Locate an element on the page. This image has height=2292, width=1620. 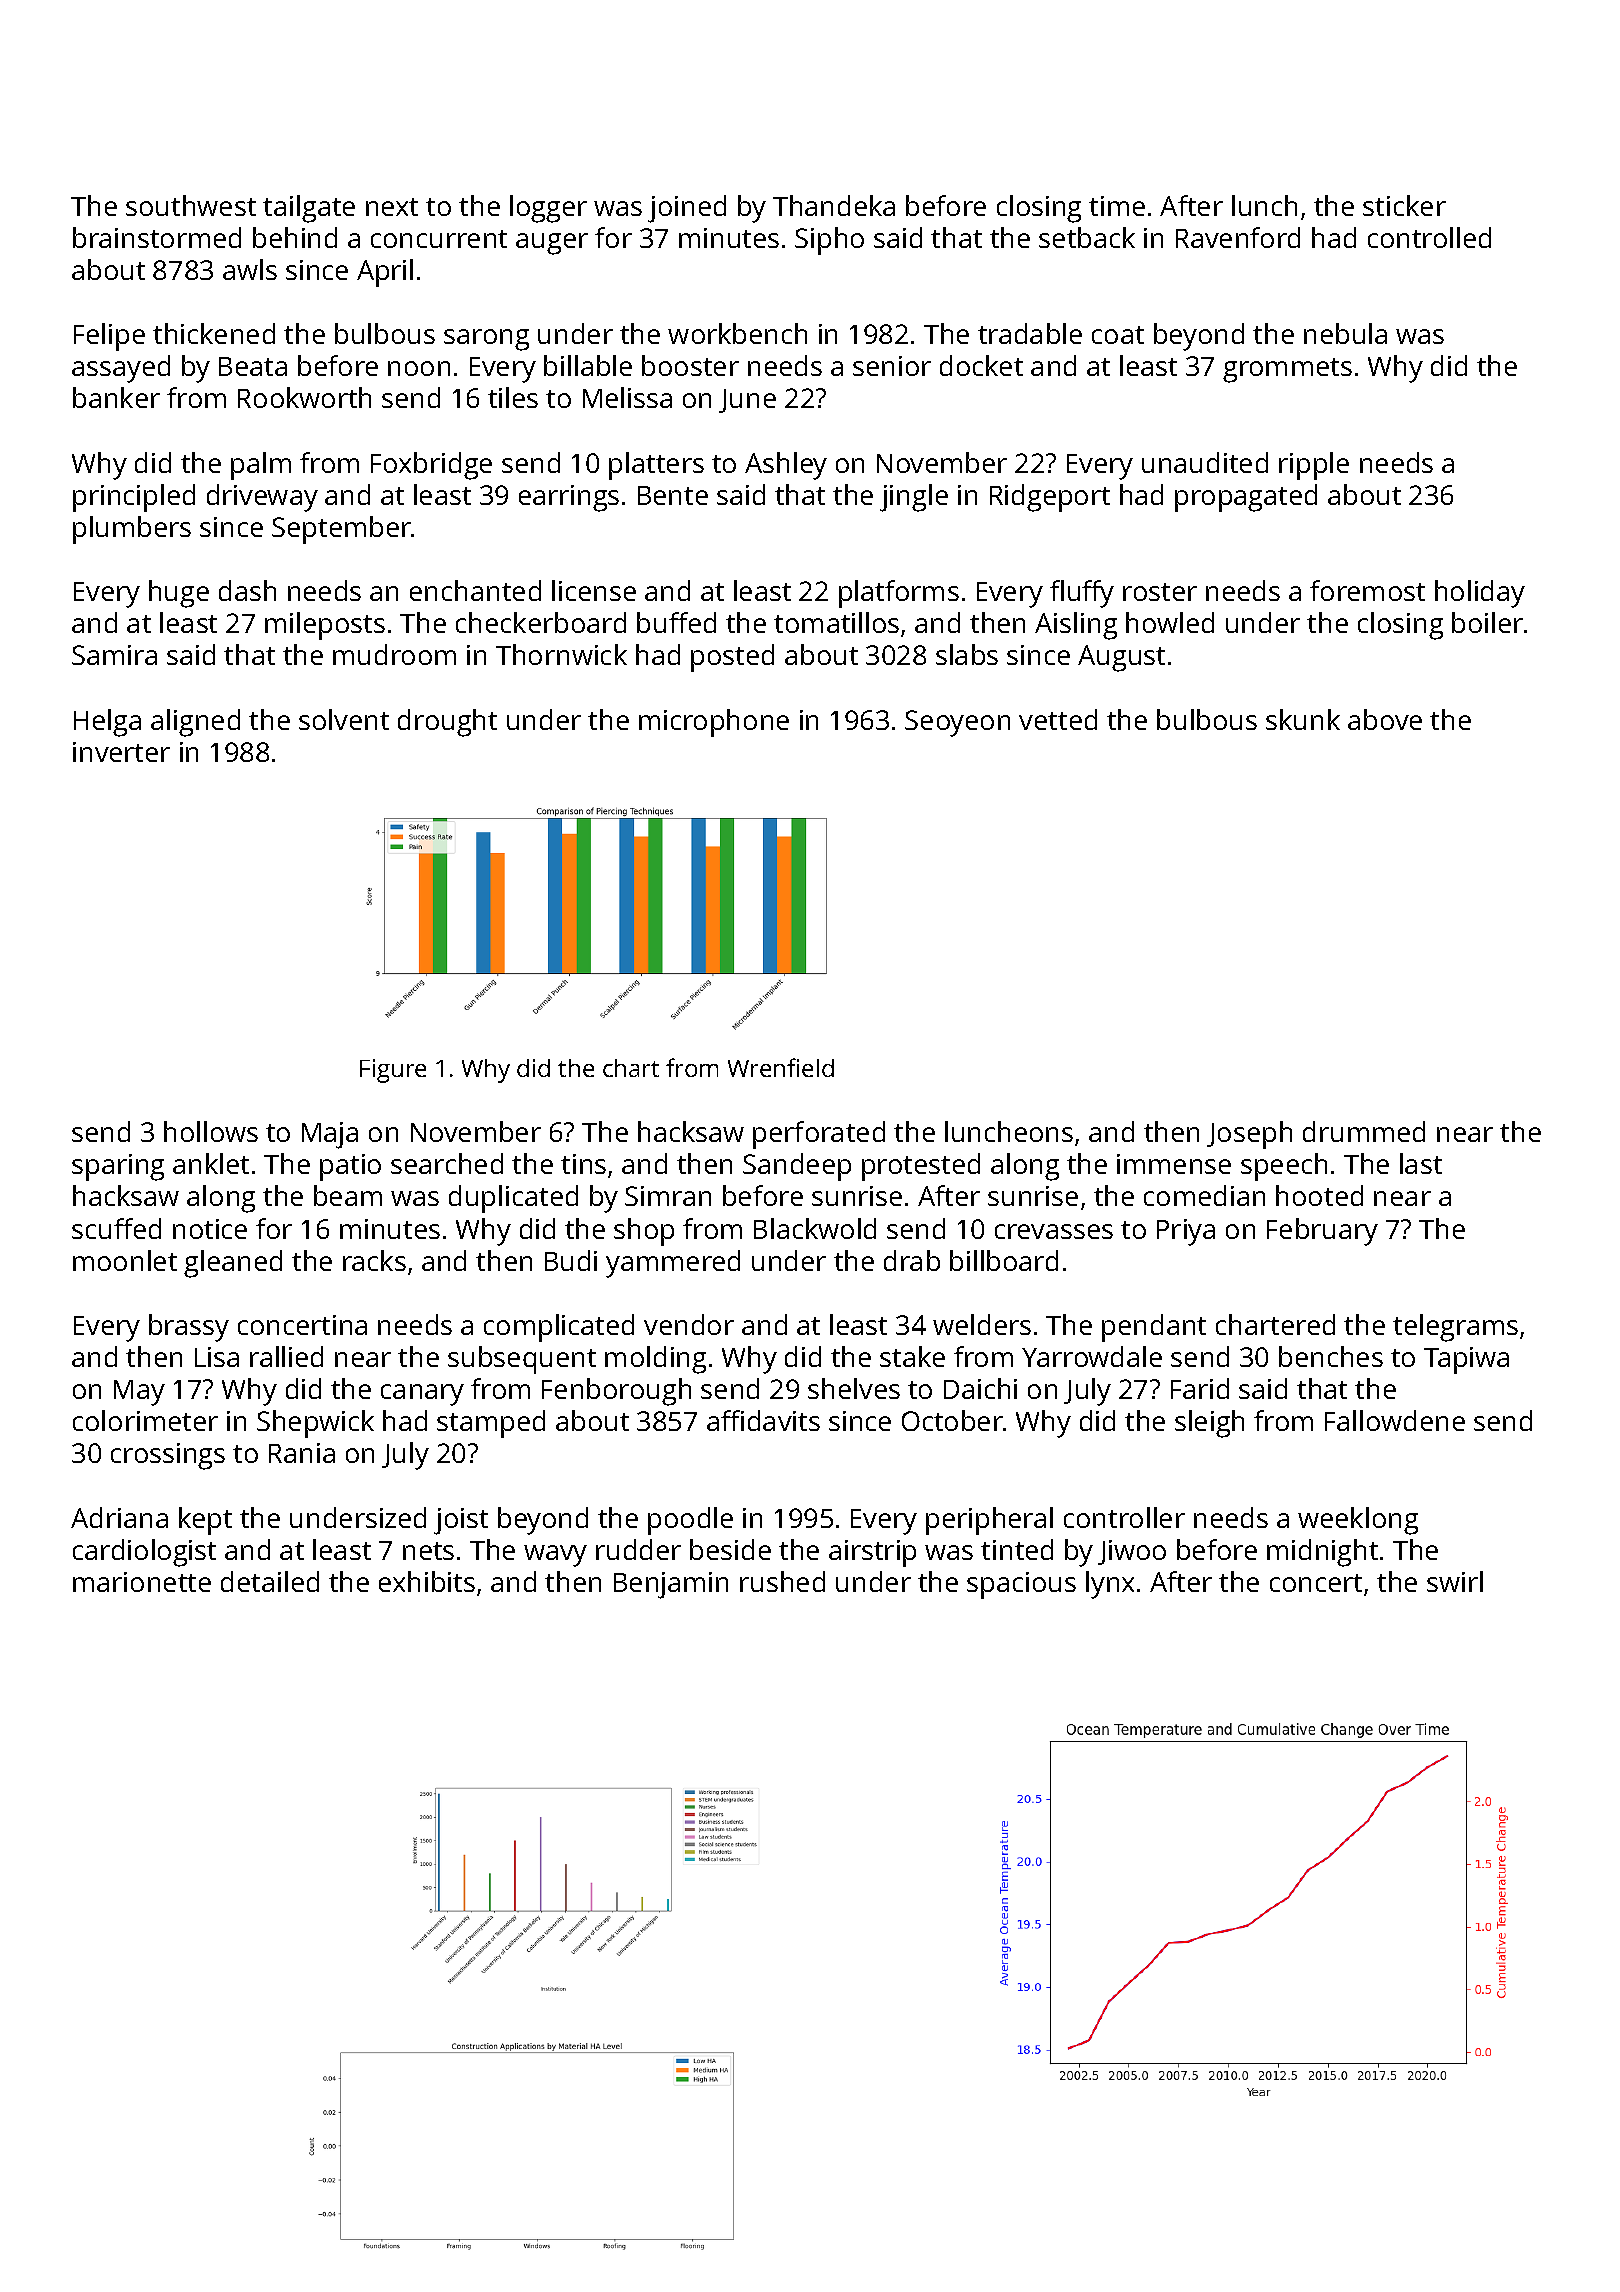
Blackwold is located at coordinates (815, 1228).
